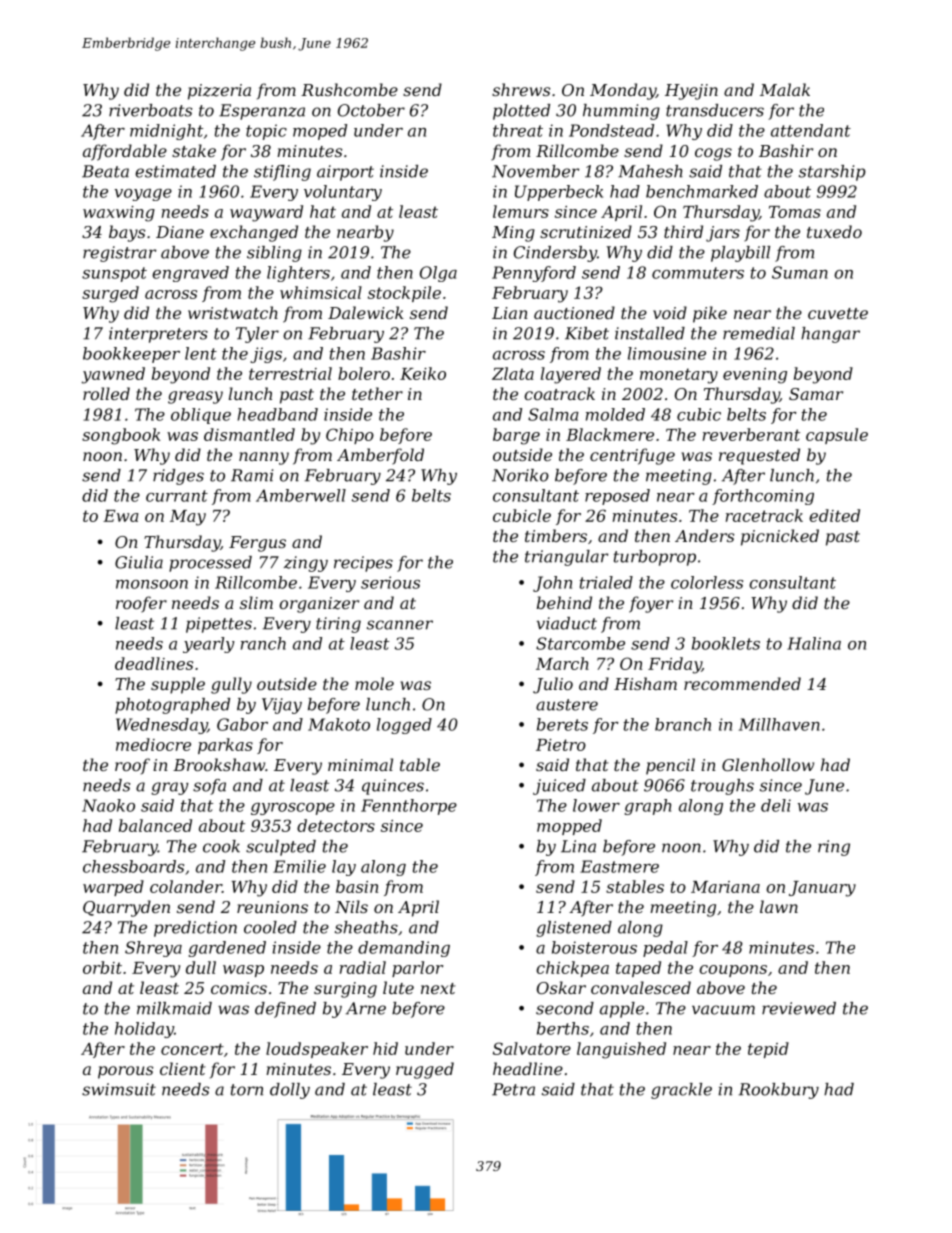  I want to click on chickpea, so click(572, 969).
